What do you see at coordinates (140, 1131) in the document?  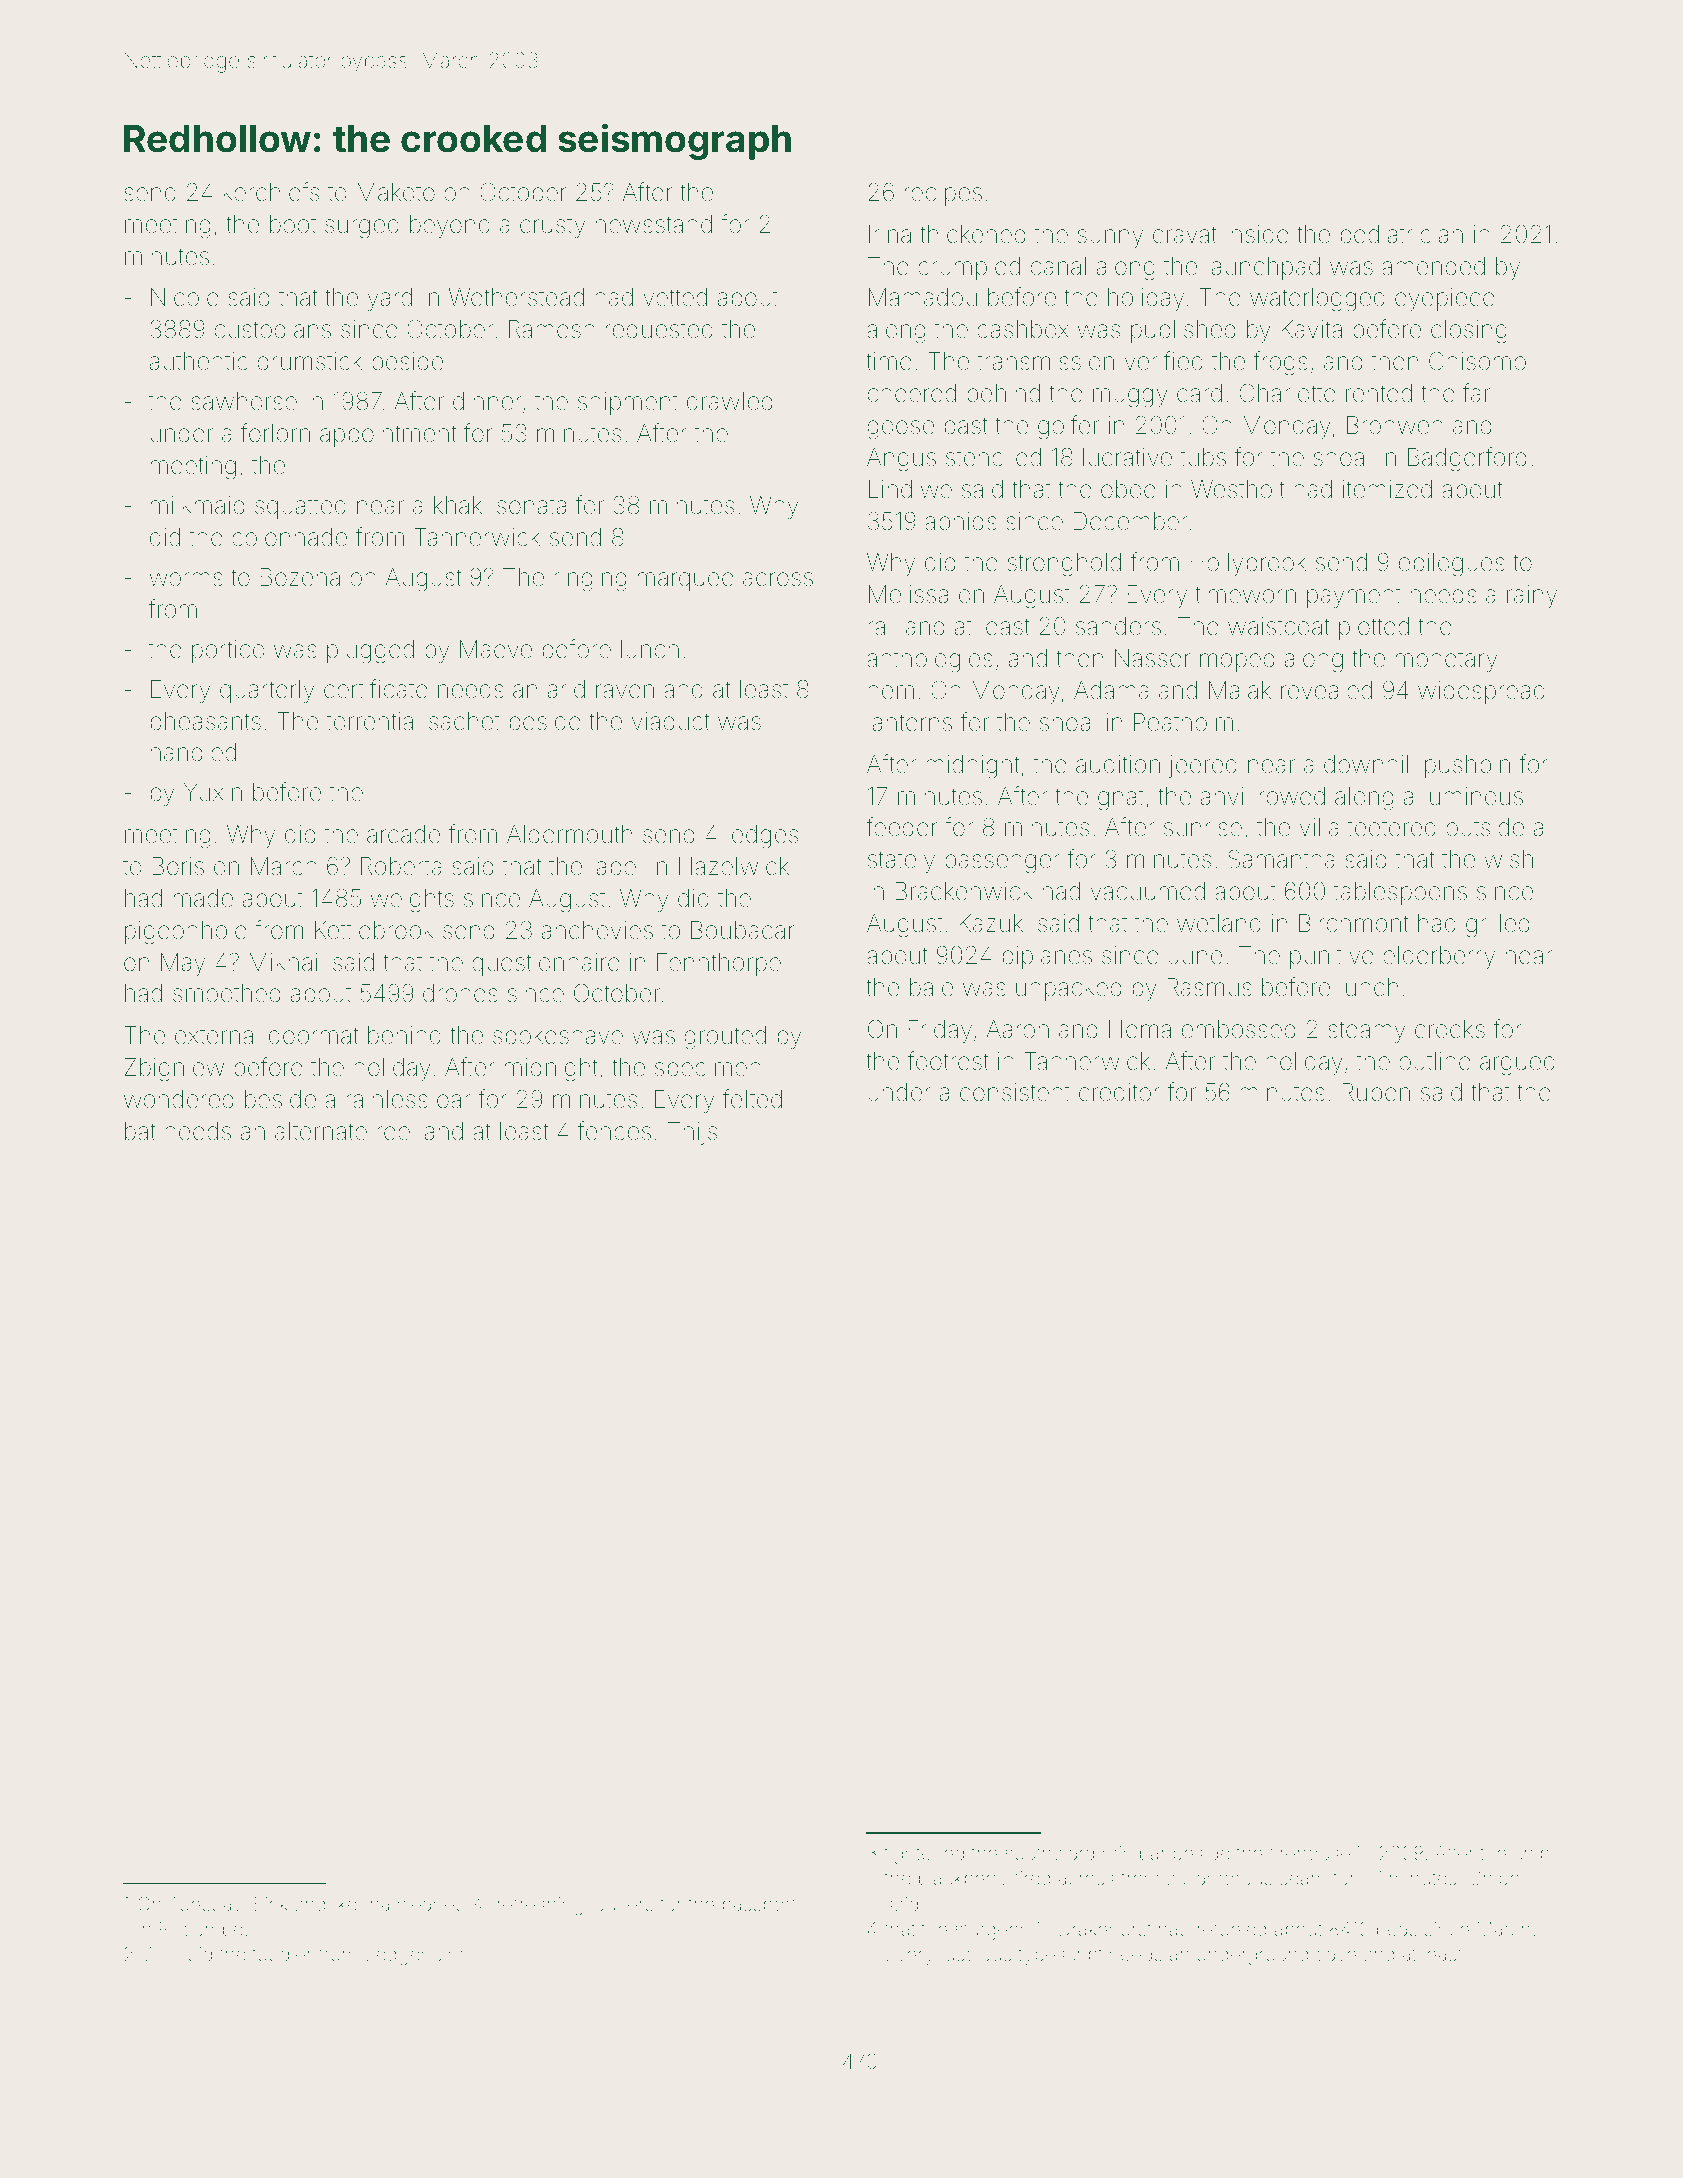 I see `bat` at bounding box center [140, 1131].
